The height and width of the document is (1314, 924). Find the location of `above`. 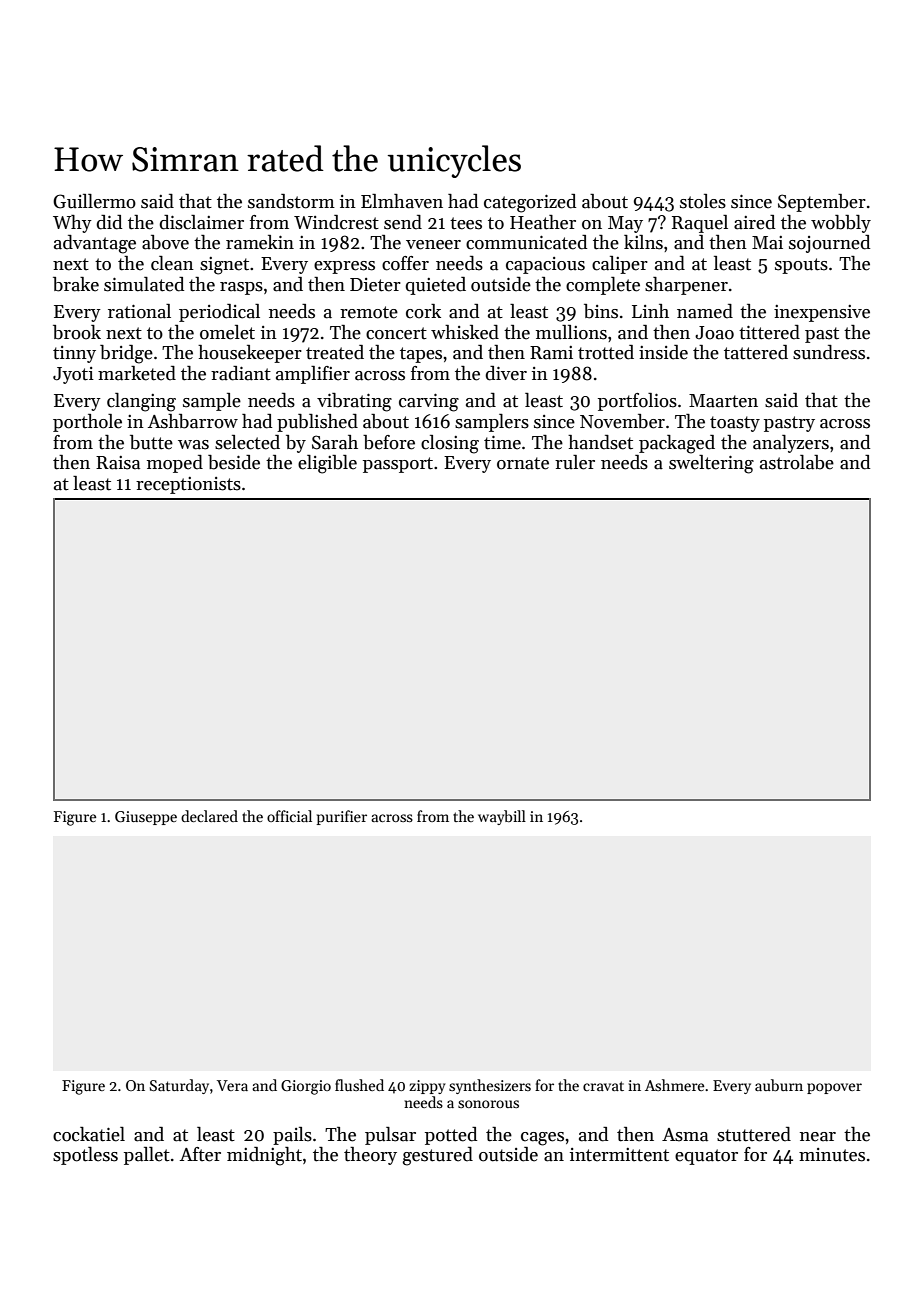

above is located at coordinates (165, 242).
